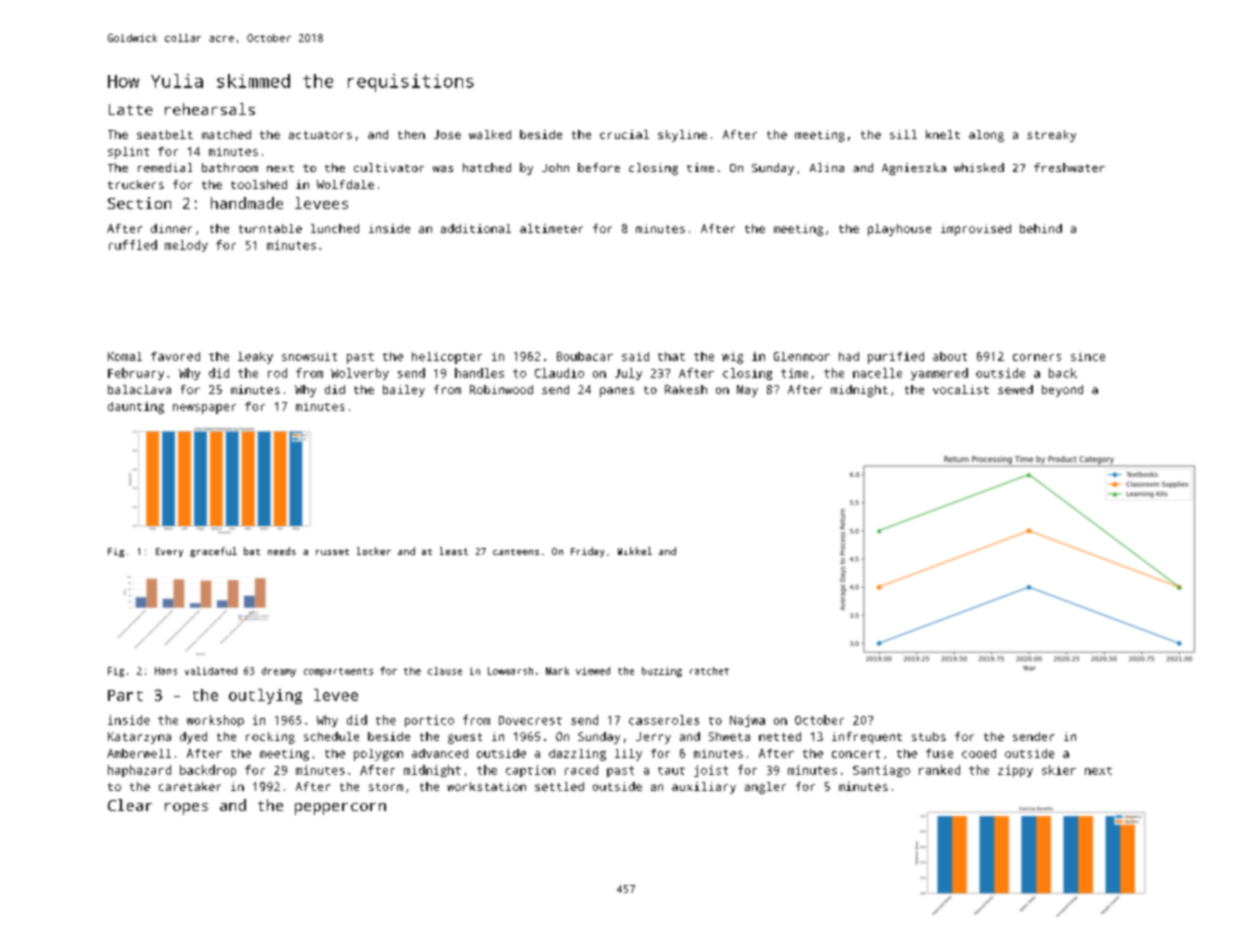  What do you see at coordinates (1037, 357) in the page?
I see `corners` at bounding box center [1037, 357].
